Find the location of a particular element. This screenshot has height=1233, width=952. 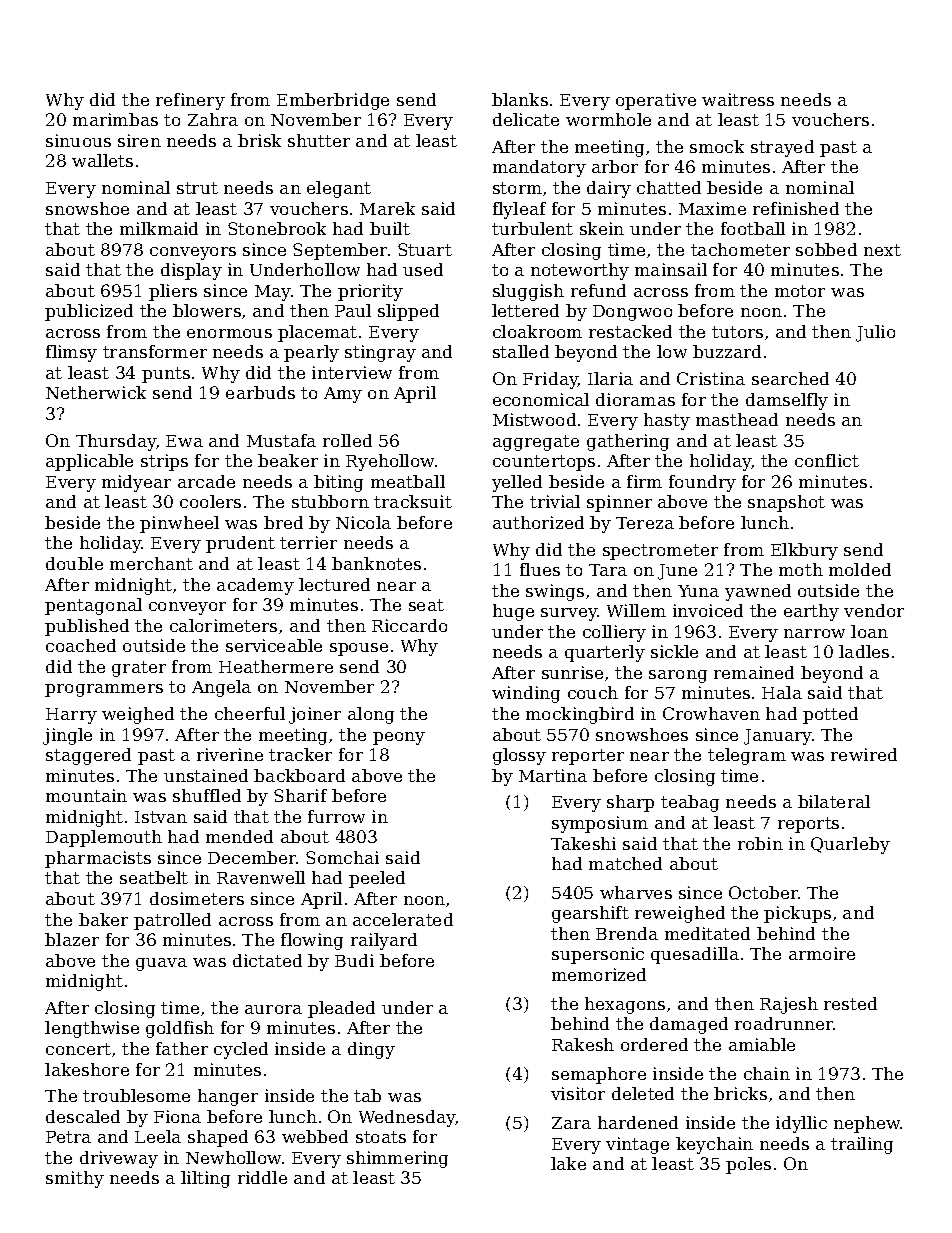

sobbed is located at coordinates (826, 249).
